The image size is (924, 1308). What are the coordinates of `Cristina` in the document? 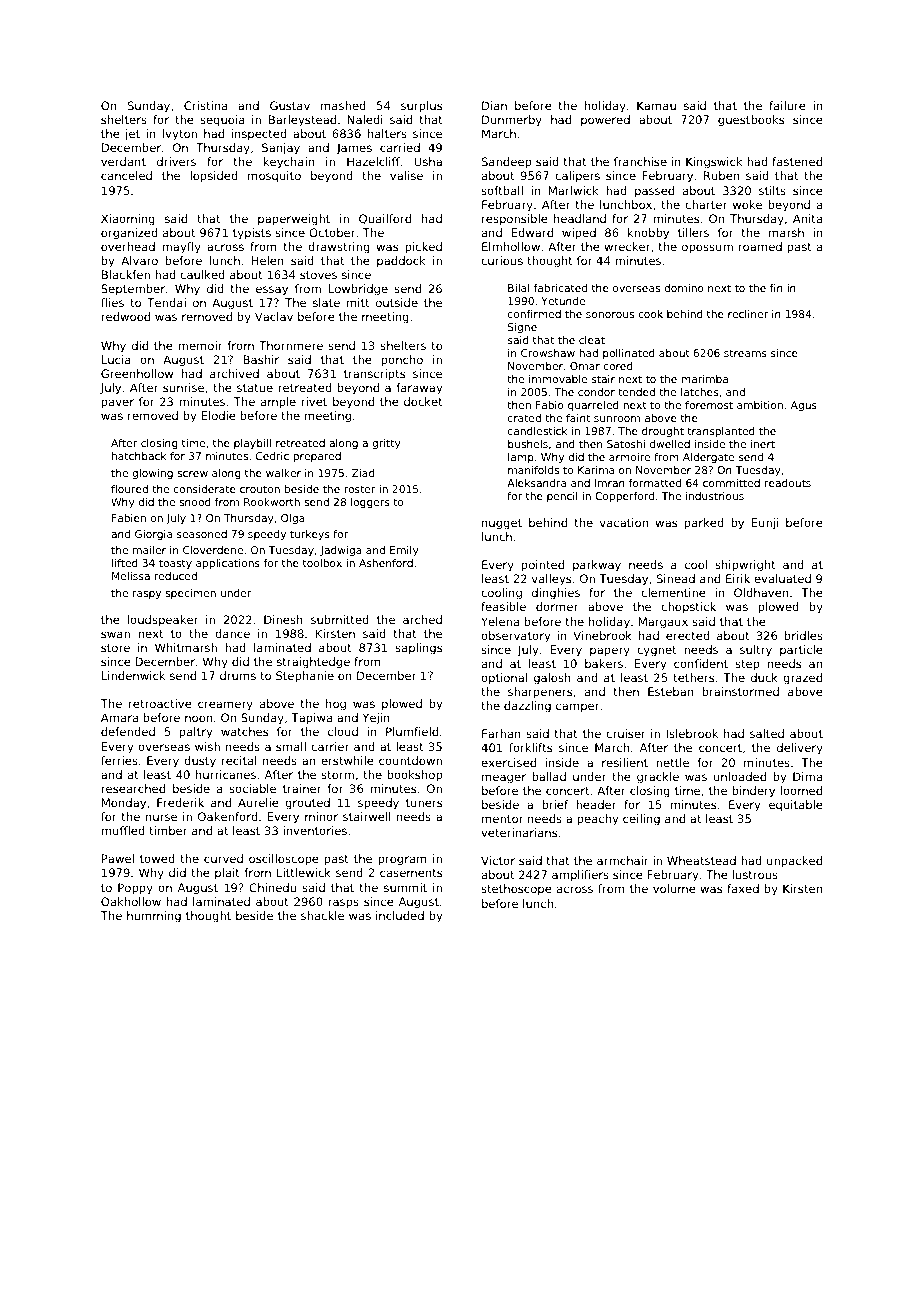 It's located at (205, 105).
